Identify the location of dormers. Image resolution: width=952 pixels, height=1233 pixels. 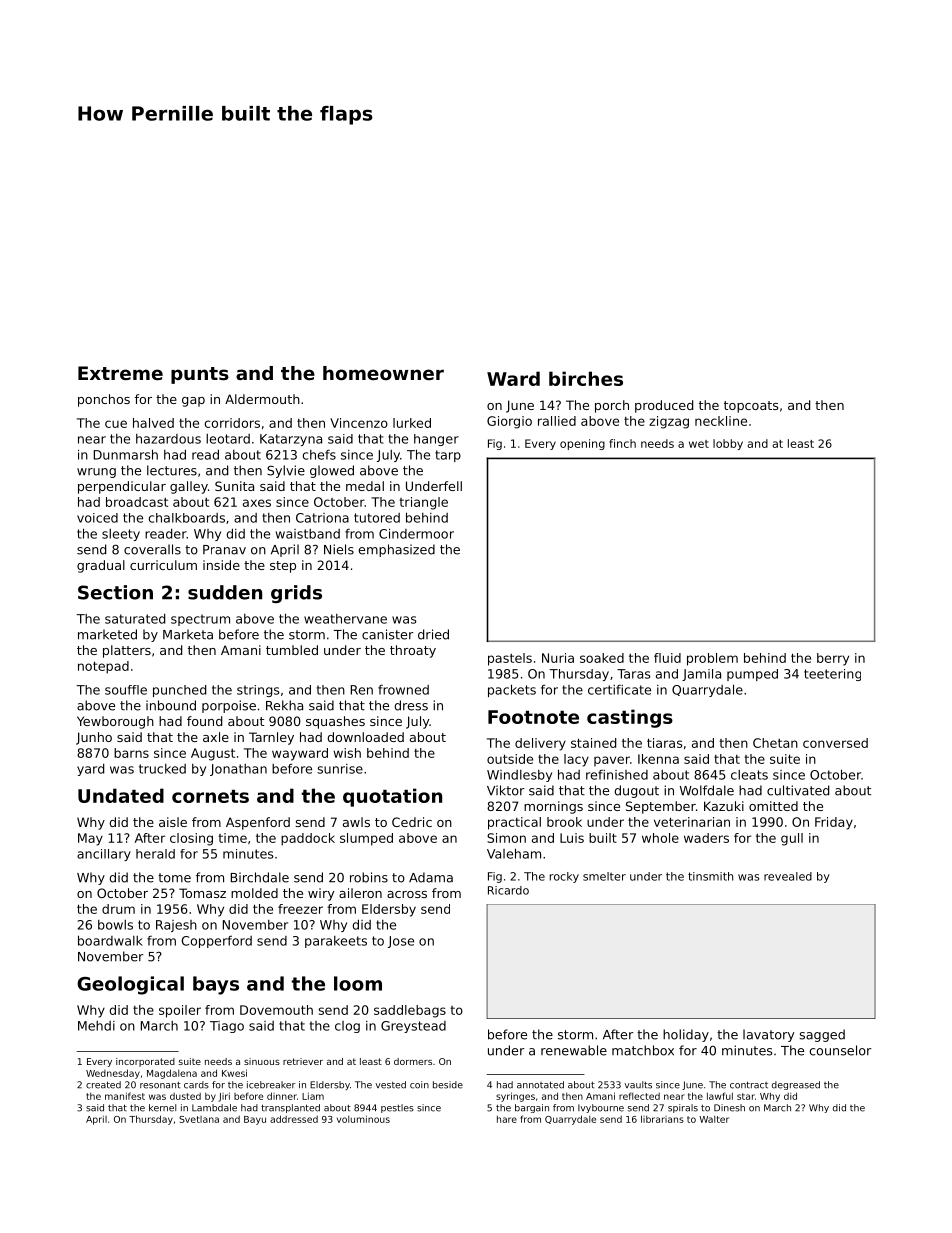
(413, 1061).
